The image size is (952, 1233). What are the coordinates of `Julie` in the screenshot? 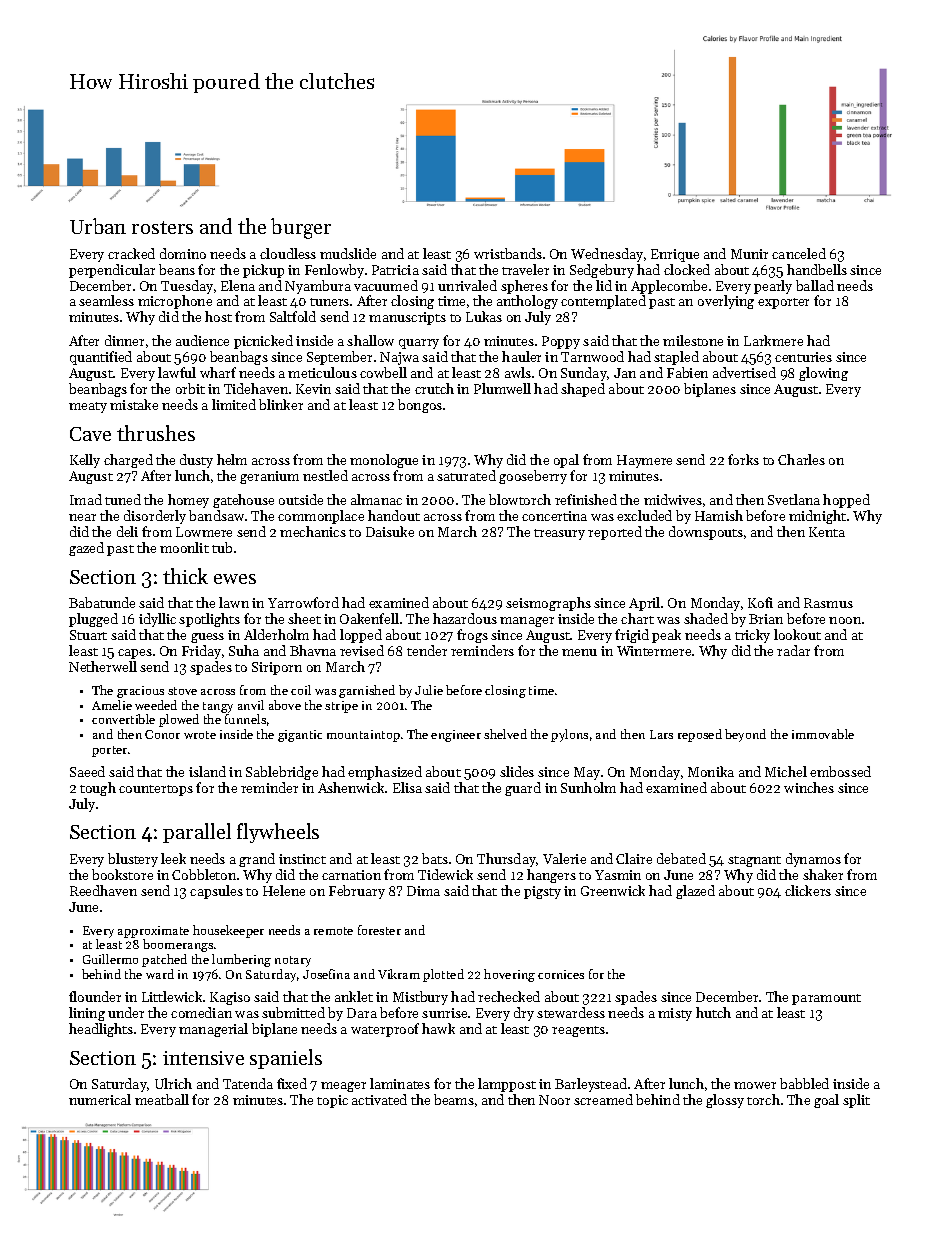 It's located at (429, 690).
